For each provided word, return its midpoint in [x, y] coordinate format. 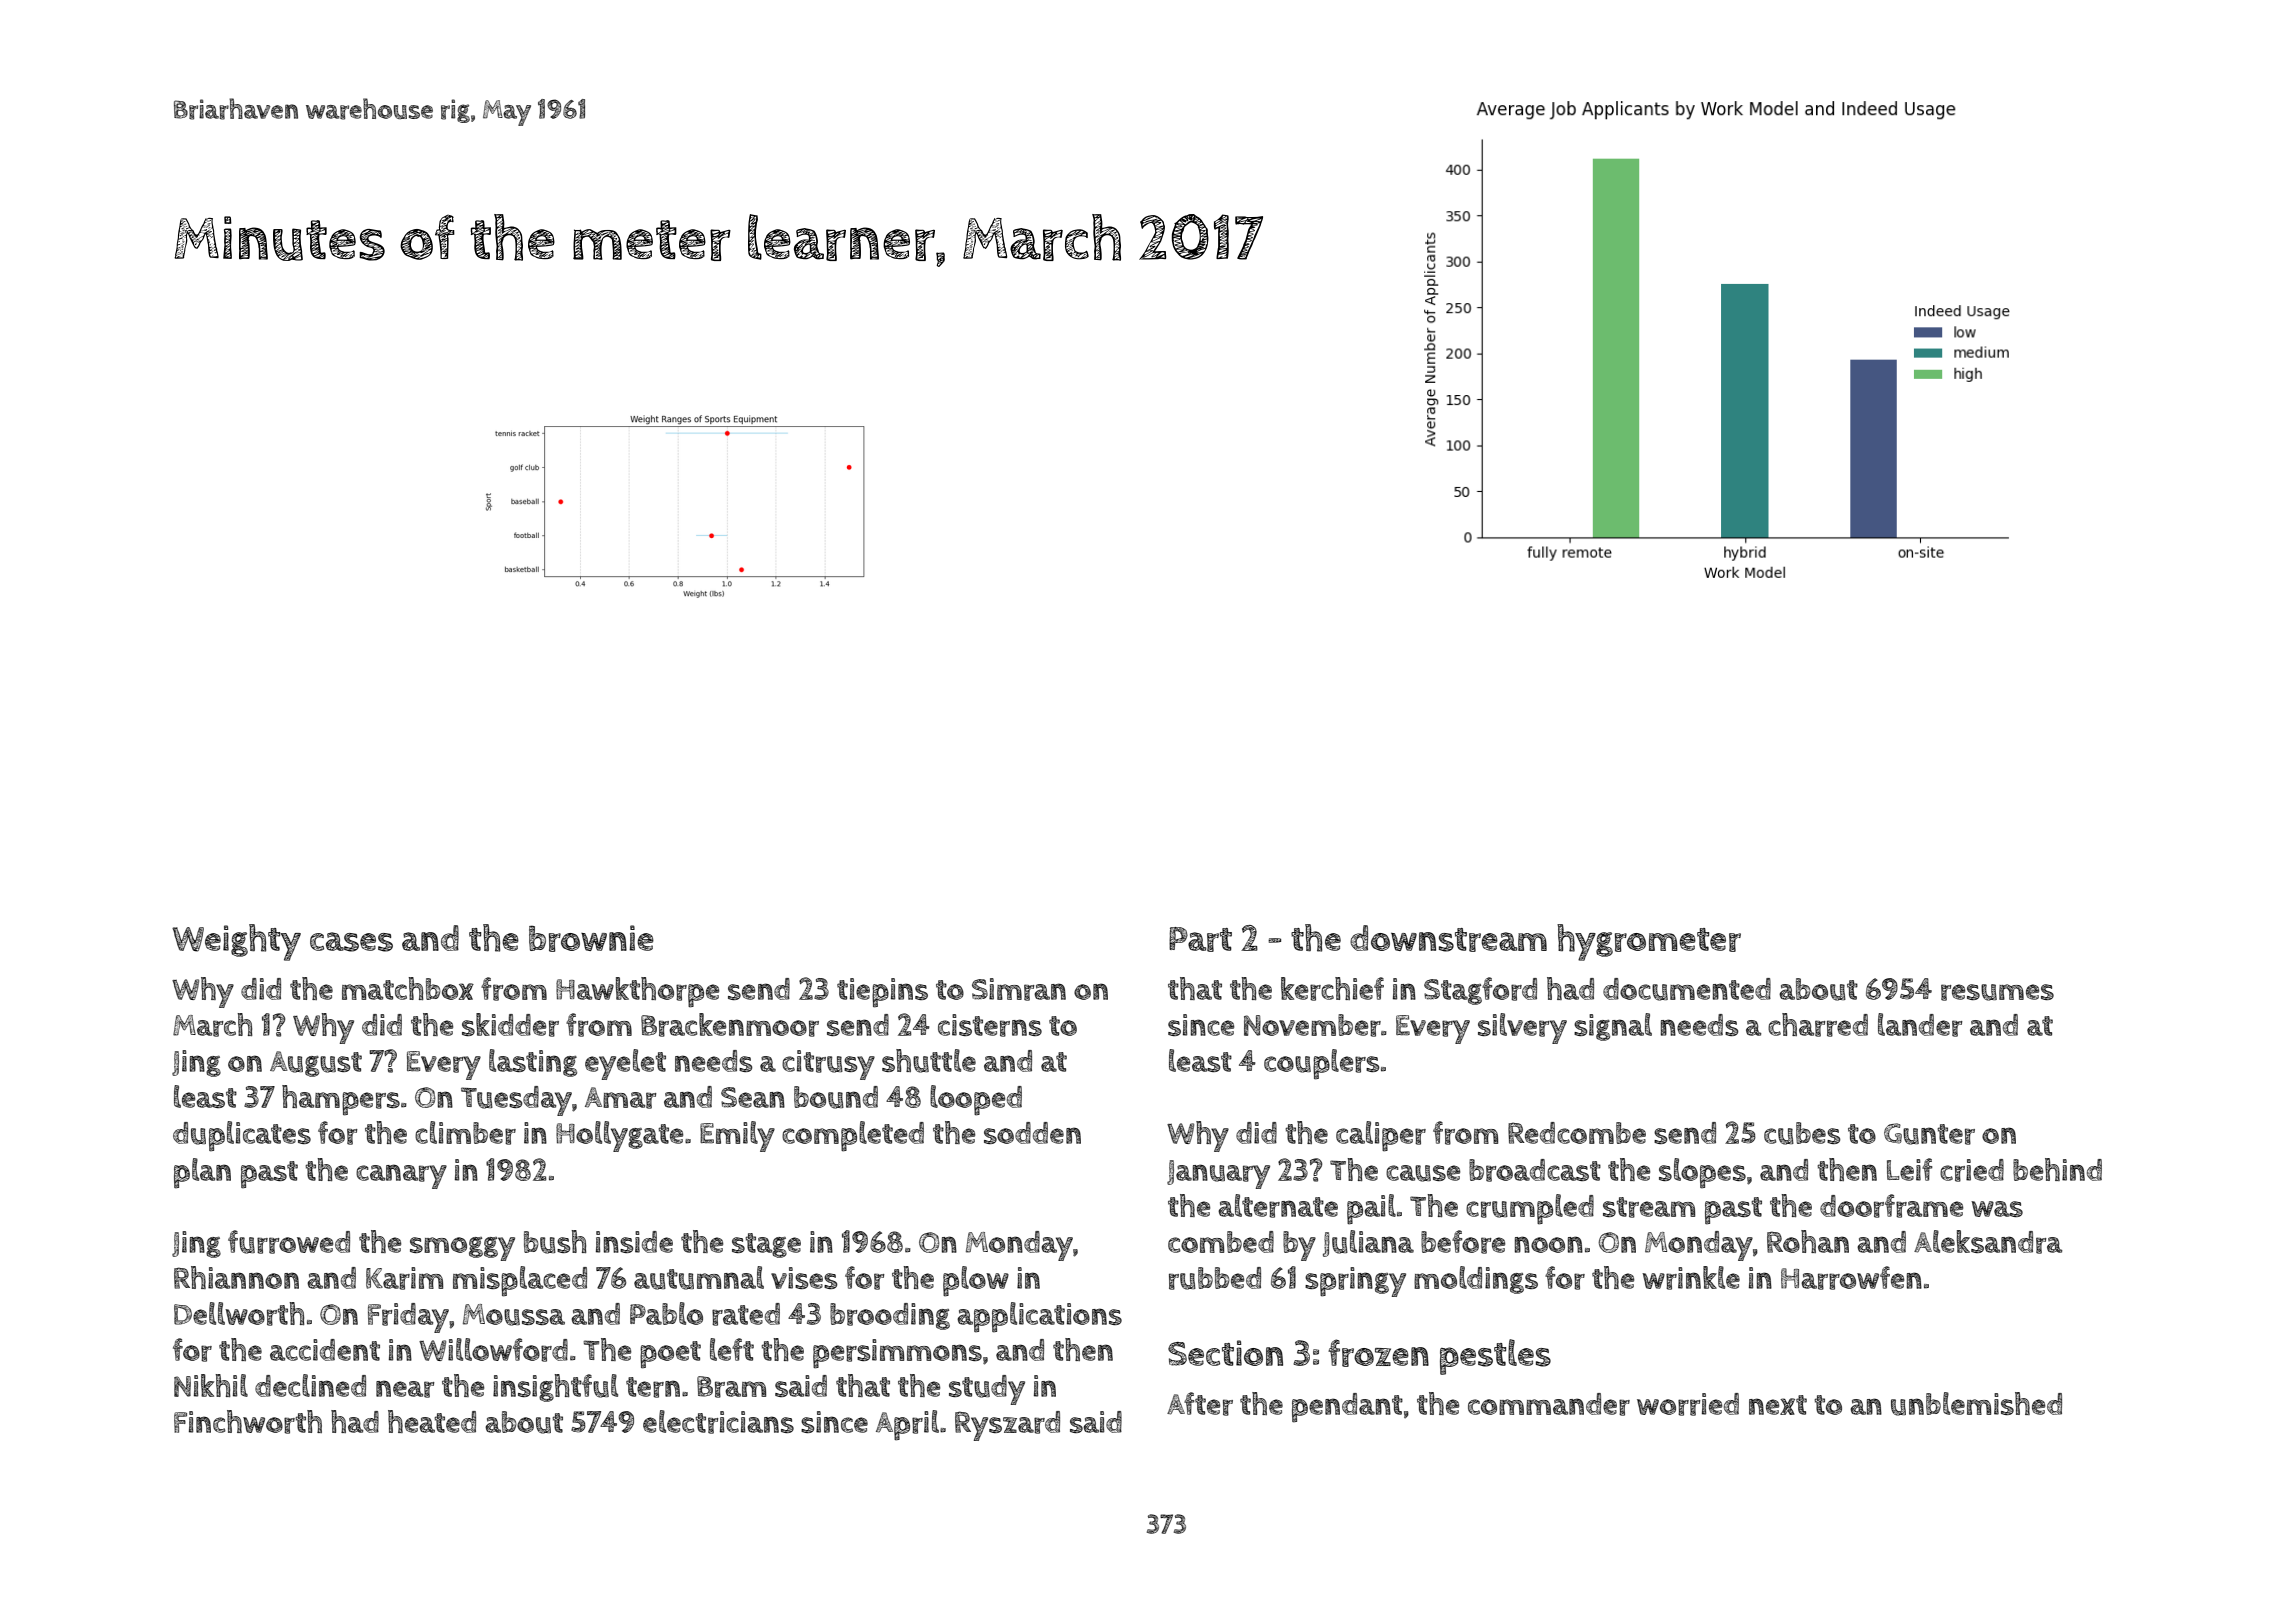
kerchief [1332, 989]
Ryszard [1007, 1426]
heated [432, 1421]
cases [351, 942]
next [1778, 1405]
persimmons [897, 1354]
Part [1200, 939]
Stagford [1480, 991]
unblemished [1976, 1404]
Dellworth [239, 1314]
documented [1687, 989]
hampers [341, 1100]
